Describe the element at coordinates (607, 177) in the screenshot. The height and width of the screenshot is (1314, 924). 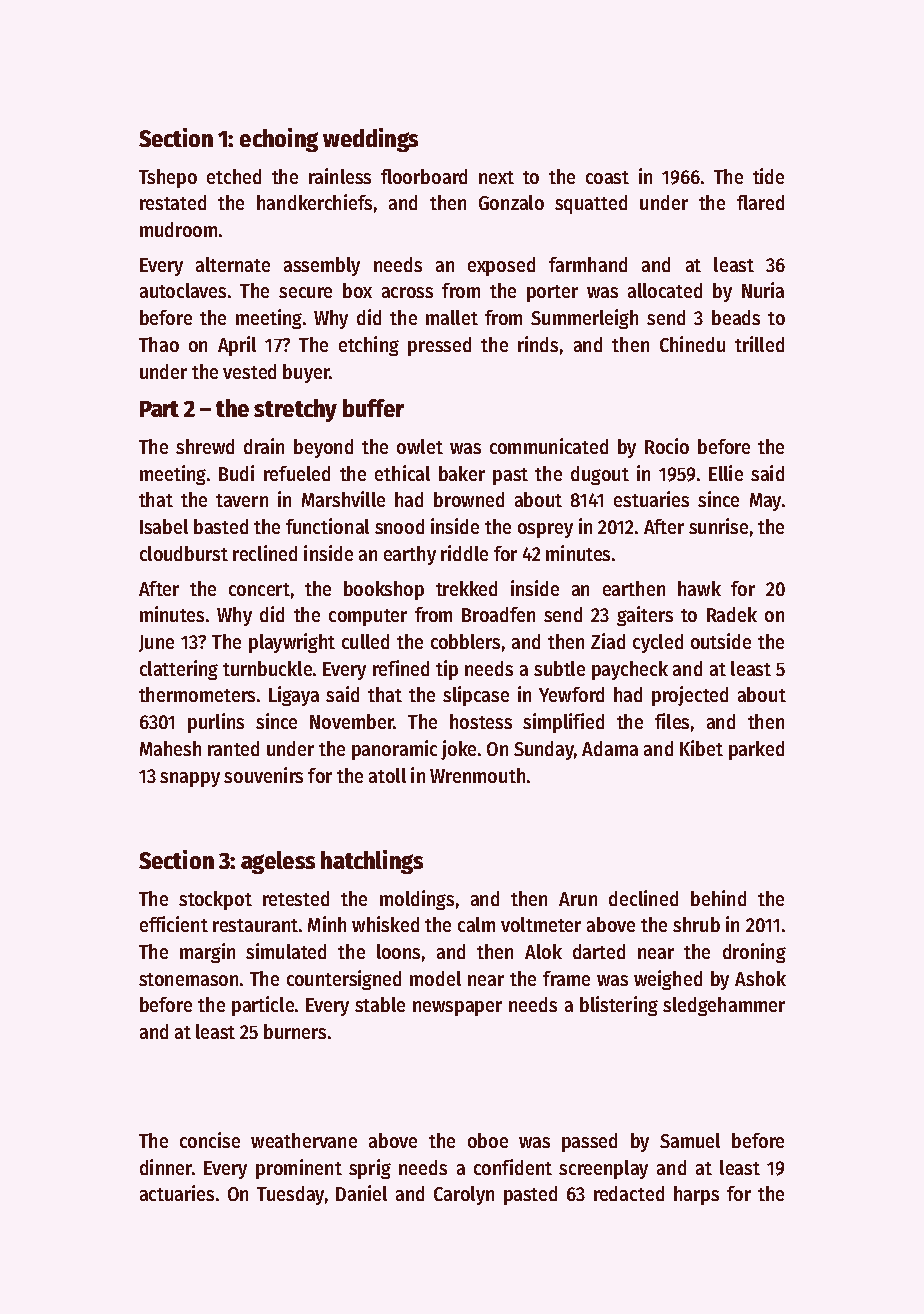
I see `coast` at that location.
